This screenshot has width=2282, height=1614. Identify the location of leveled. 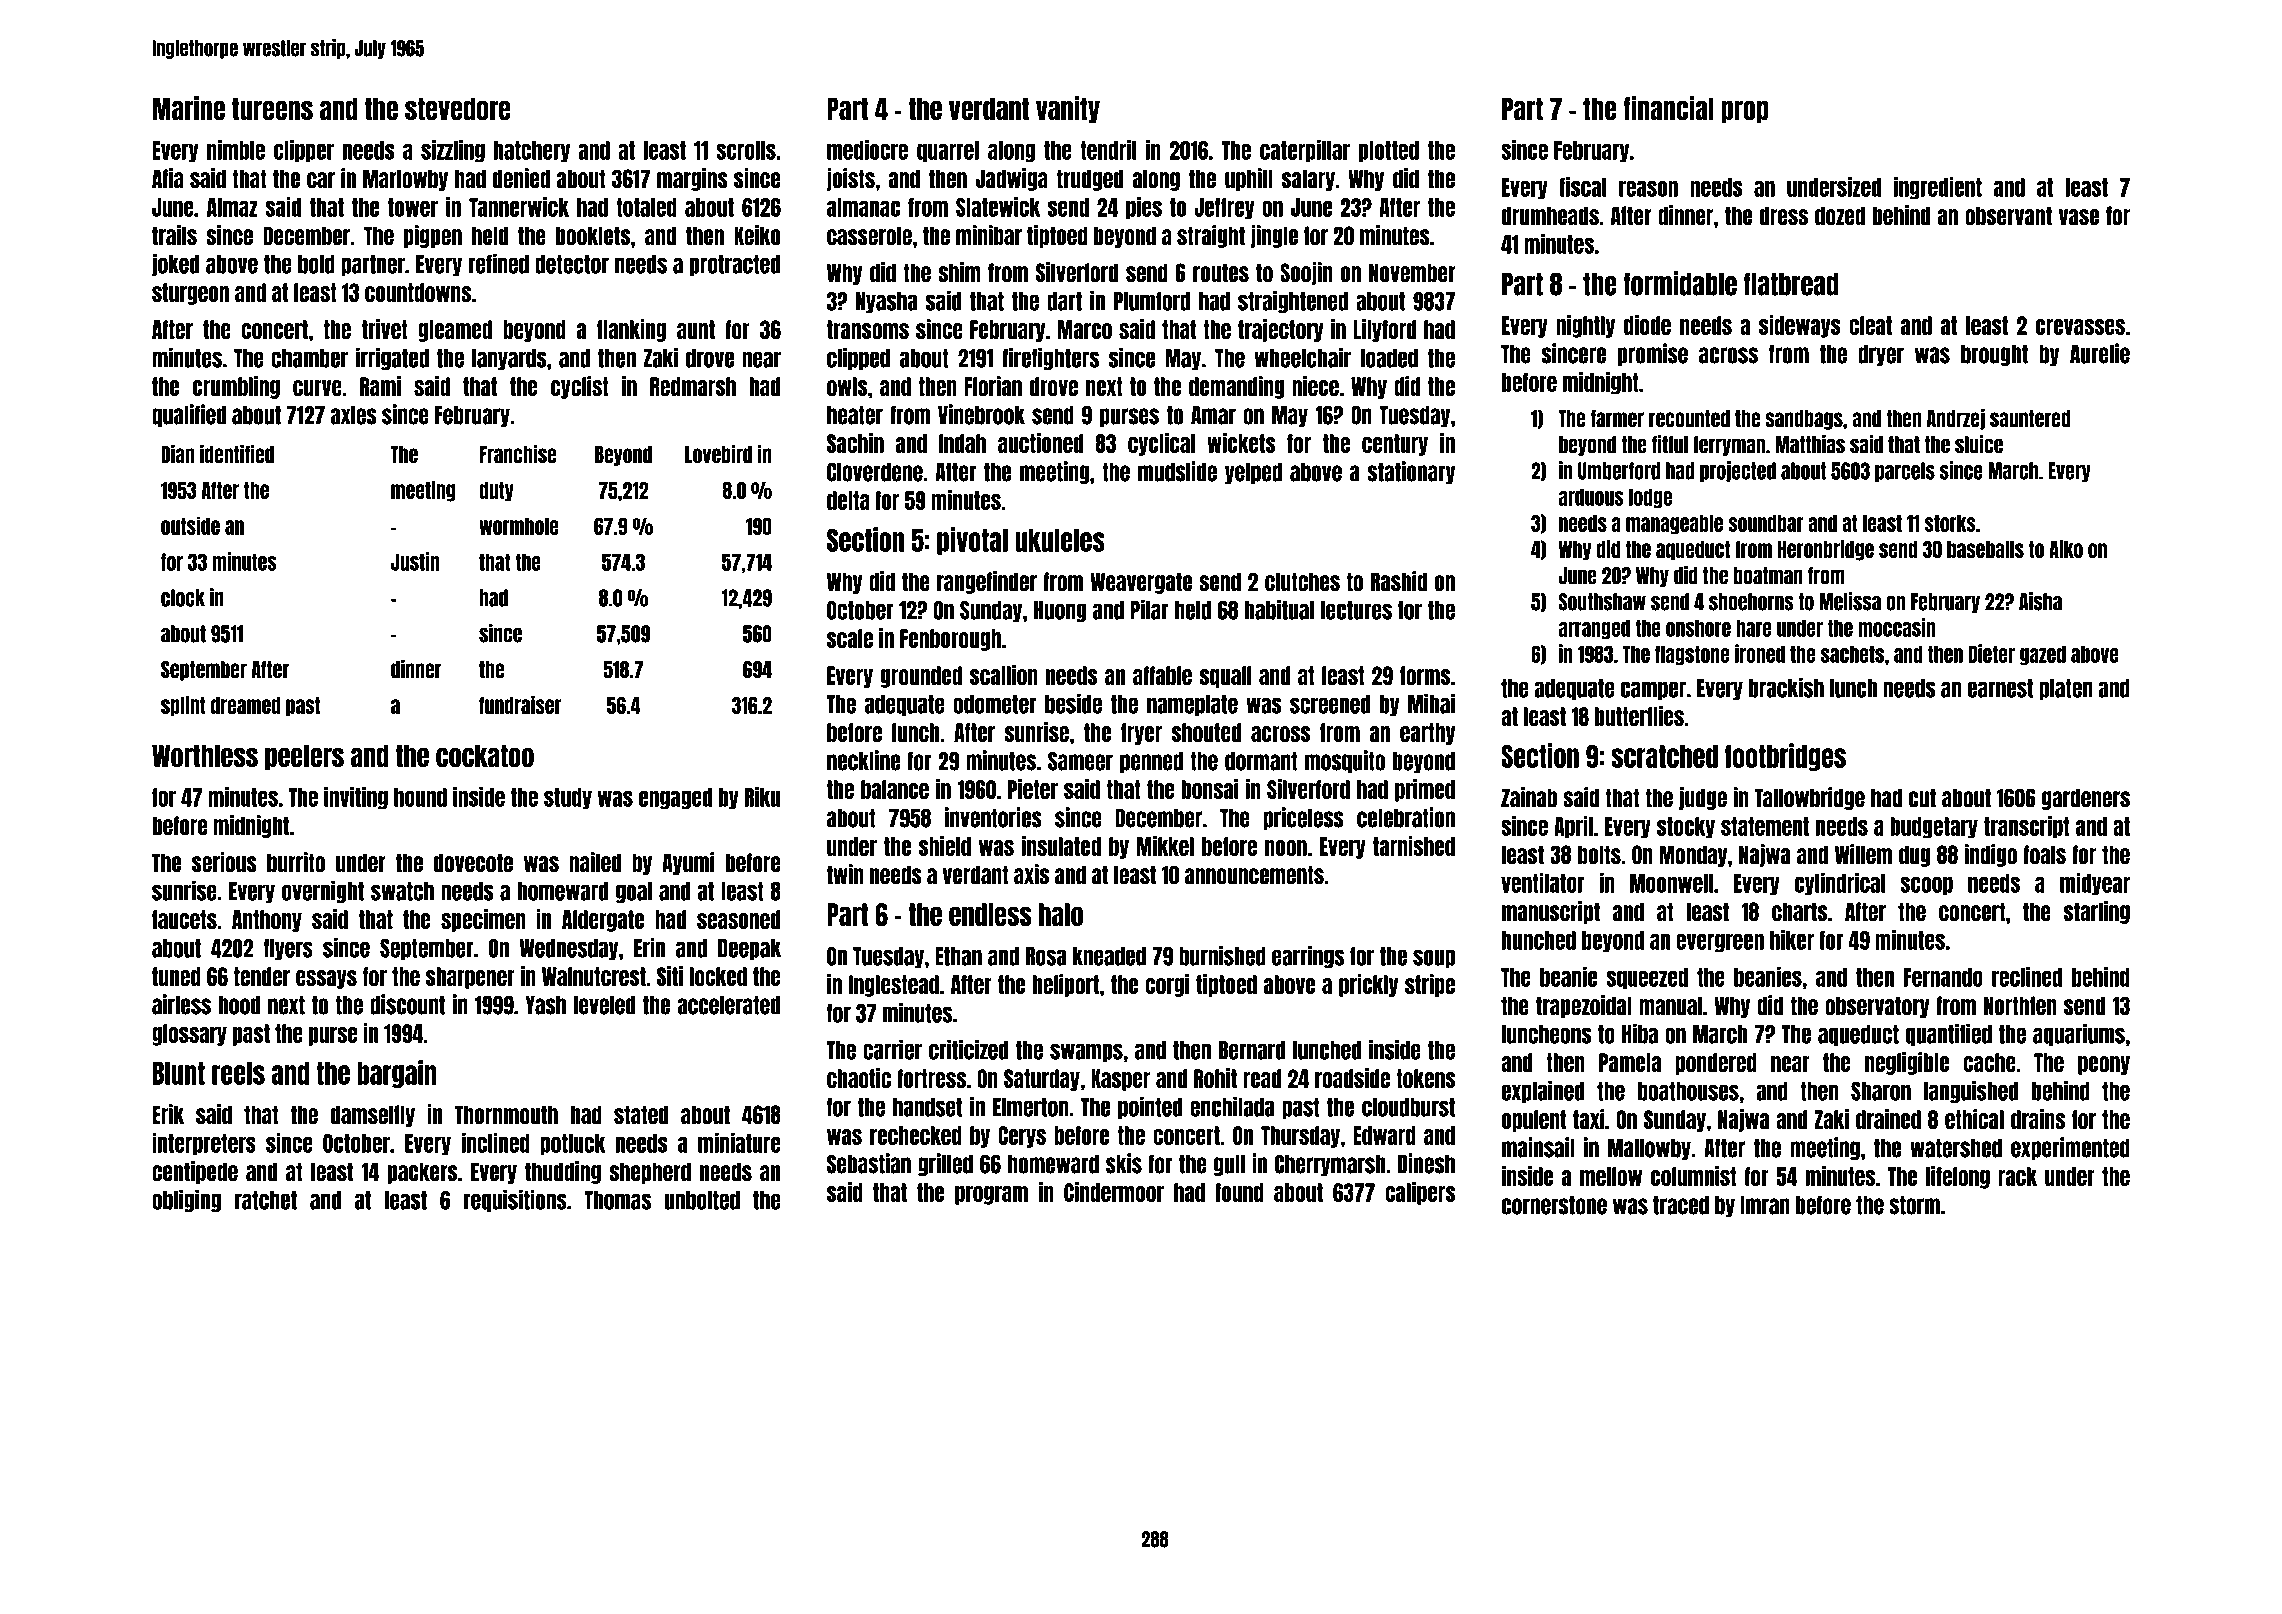
(605, 1005).
